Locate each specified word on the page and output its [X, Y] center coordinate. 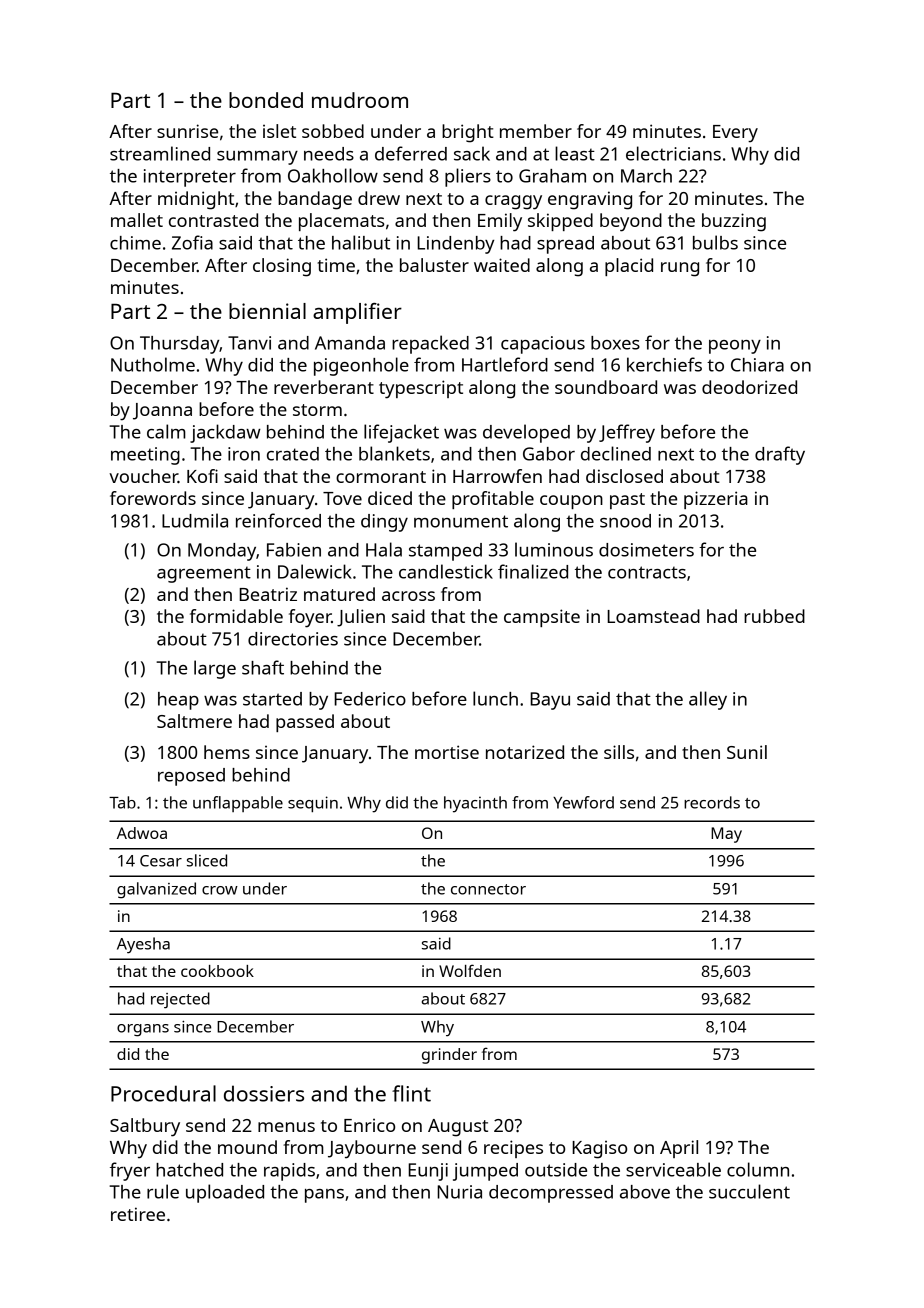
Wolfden [470, 970]
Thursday [180, 345]
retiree [138, 1214]
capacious [543, 345]
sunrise [187, 131]
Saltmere [194, 721]
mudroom [360, 100]
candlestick [446, 571]
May [726, 835]
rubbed [774, 616]
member [536, 131]
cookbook [217, 971]
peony [735, 347]
